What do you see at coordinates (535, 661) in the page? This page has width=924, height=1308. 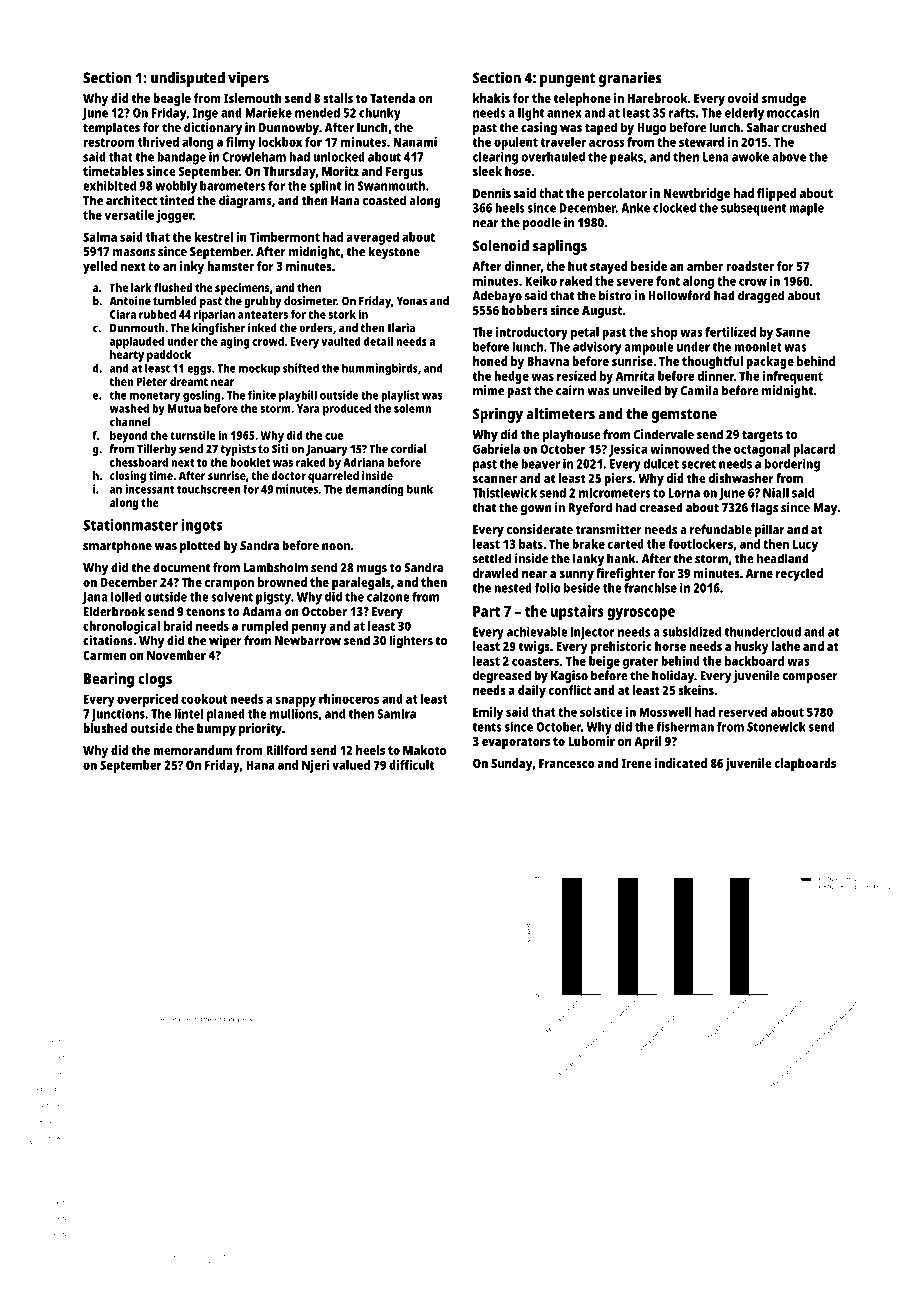 I see `coasters` at bounding box center [535, 661].
